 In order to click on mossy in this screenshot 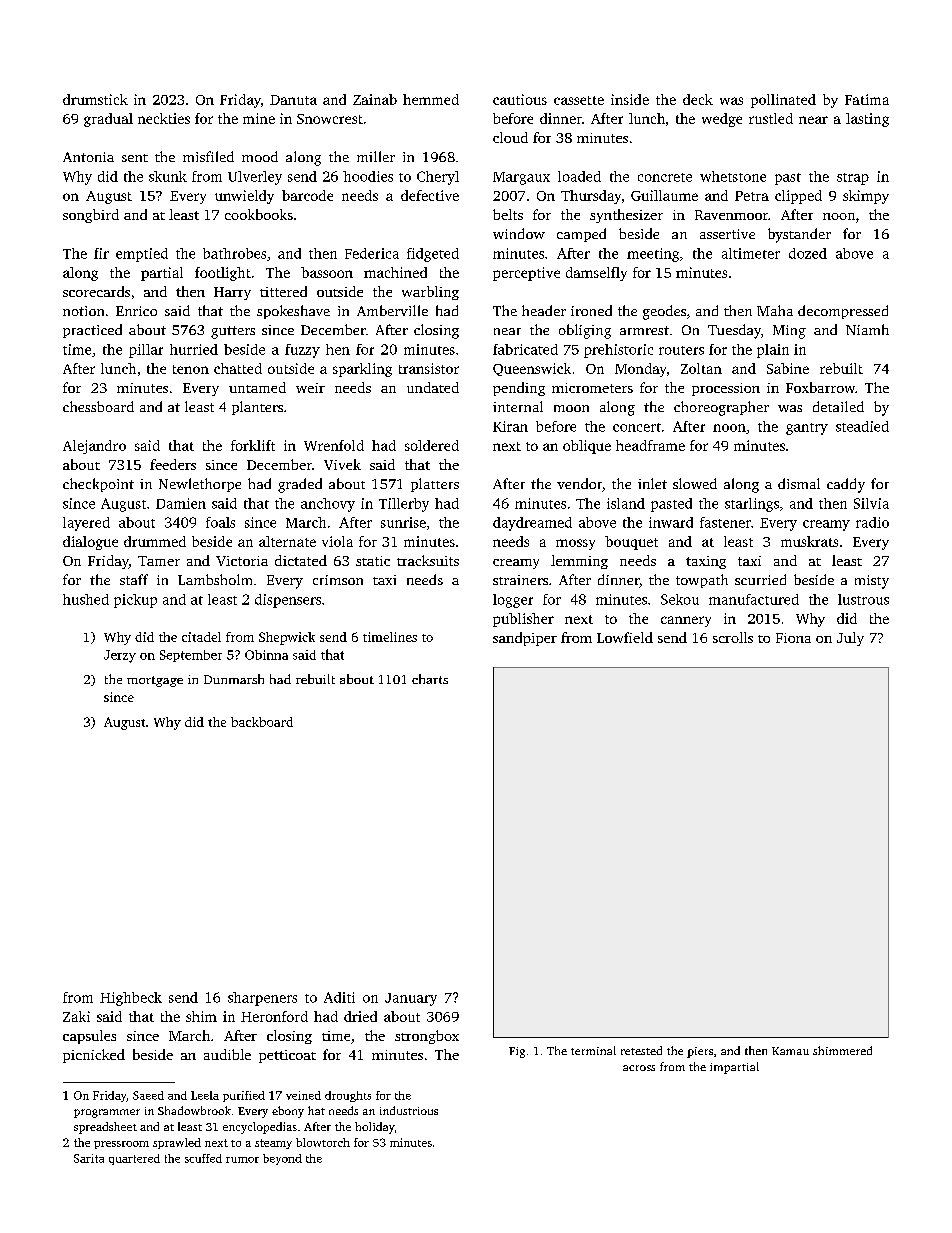, I will do `click(575, 544)`.
